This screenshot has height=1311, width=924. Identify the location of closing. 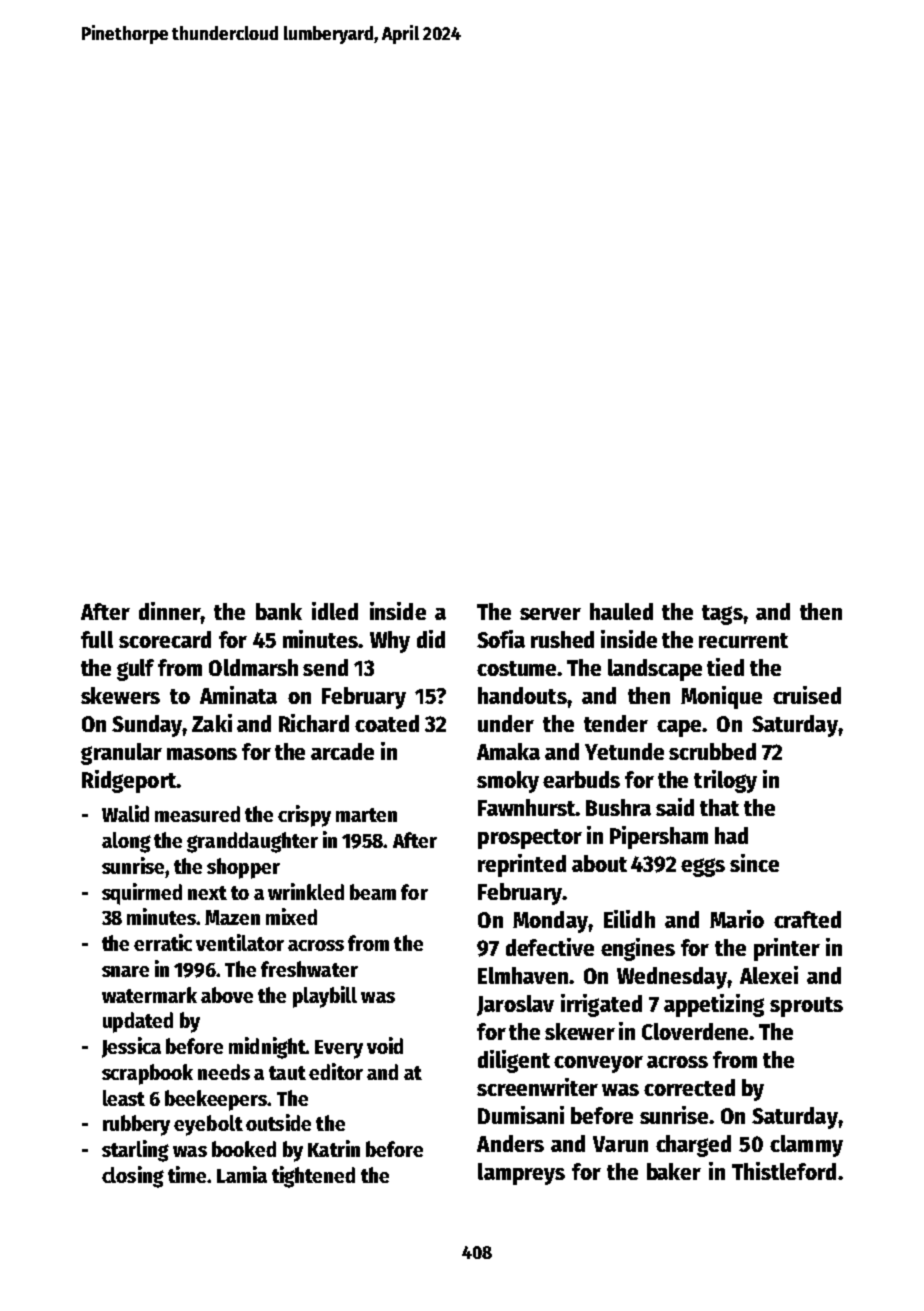
(133, 1177).
